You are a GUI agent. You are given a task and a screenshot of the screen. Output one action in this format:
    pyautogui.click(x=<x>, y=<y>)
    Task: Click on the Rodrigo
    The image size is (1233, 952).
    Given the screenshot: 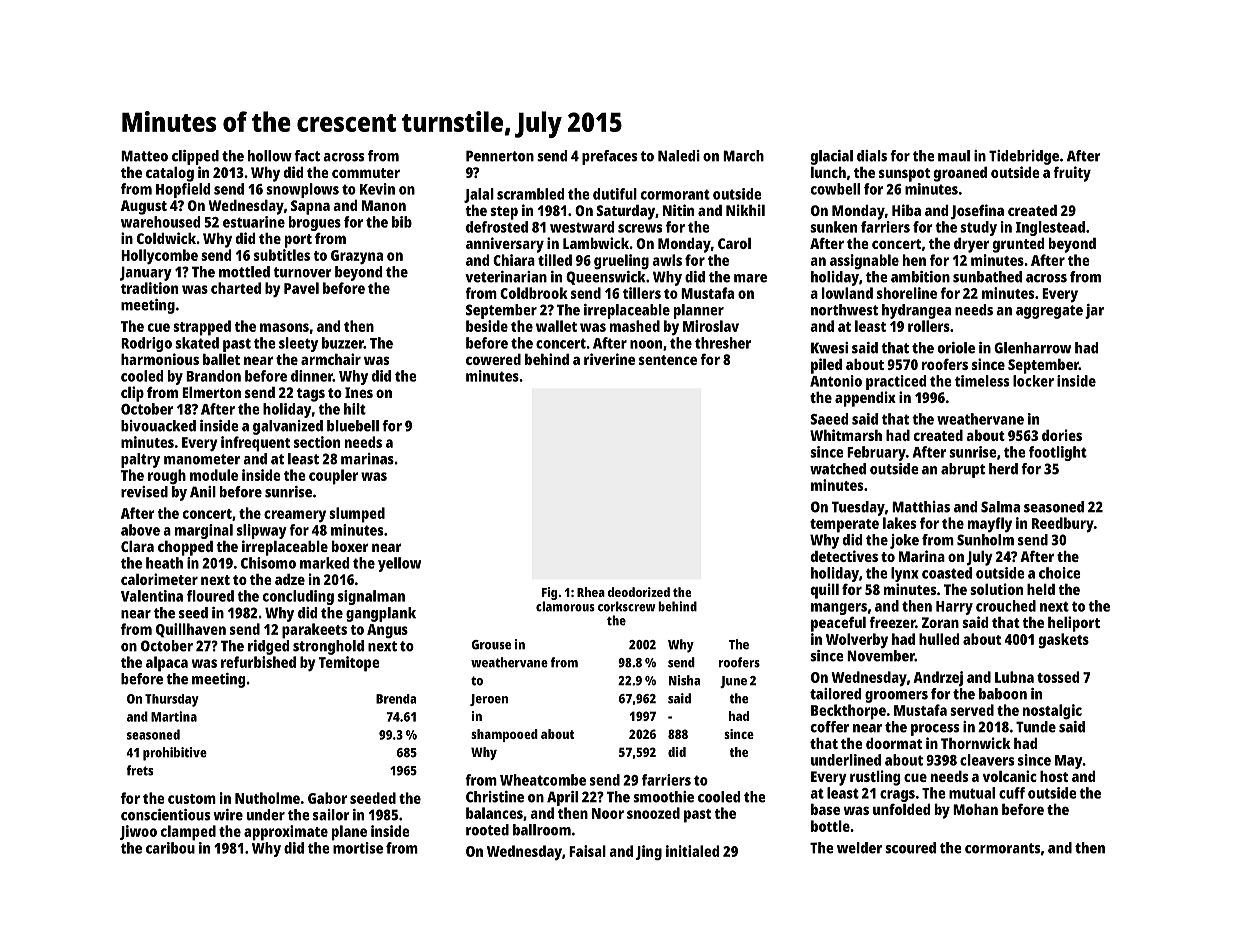 What is the action you would take?
    pyautogui.click(x=146, y=344)
